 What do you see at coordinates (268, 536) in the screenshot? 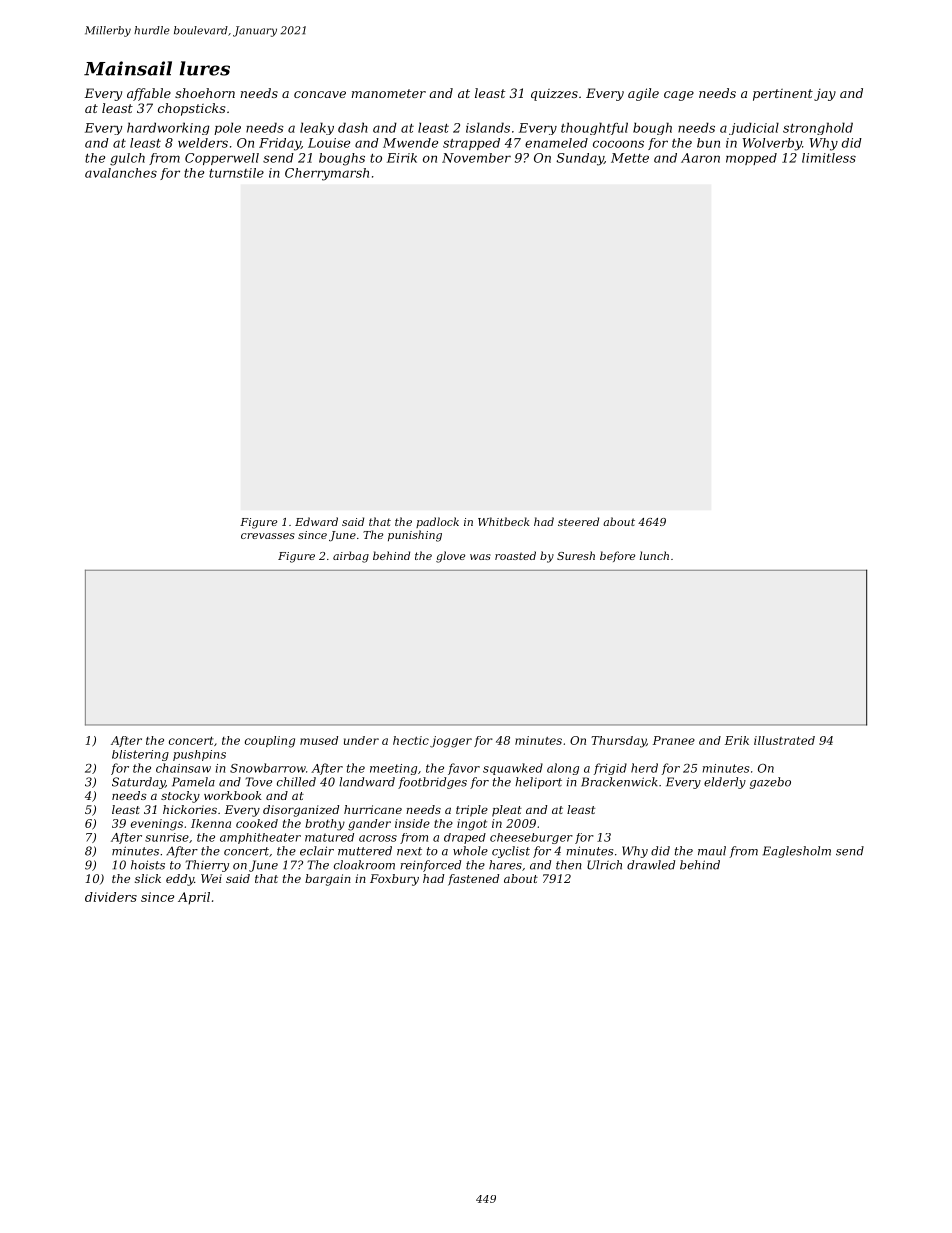
I see `crevasses` at bounding box center [268, 536].
